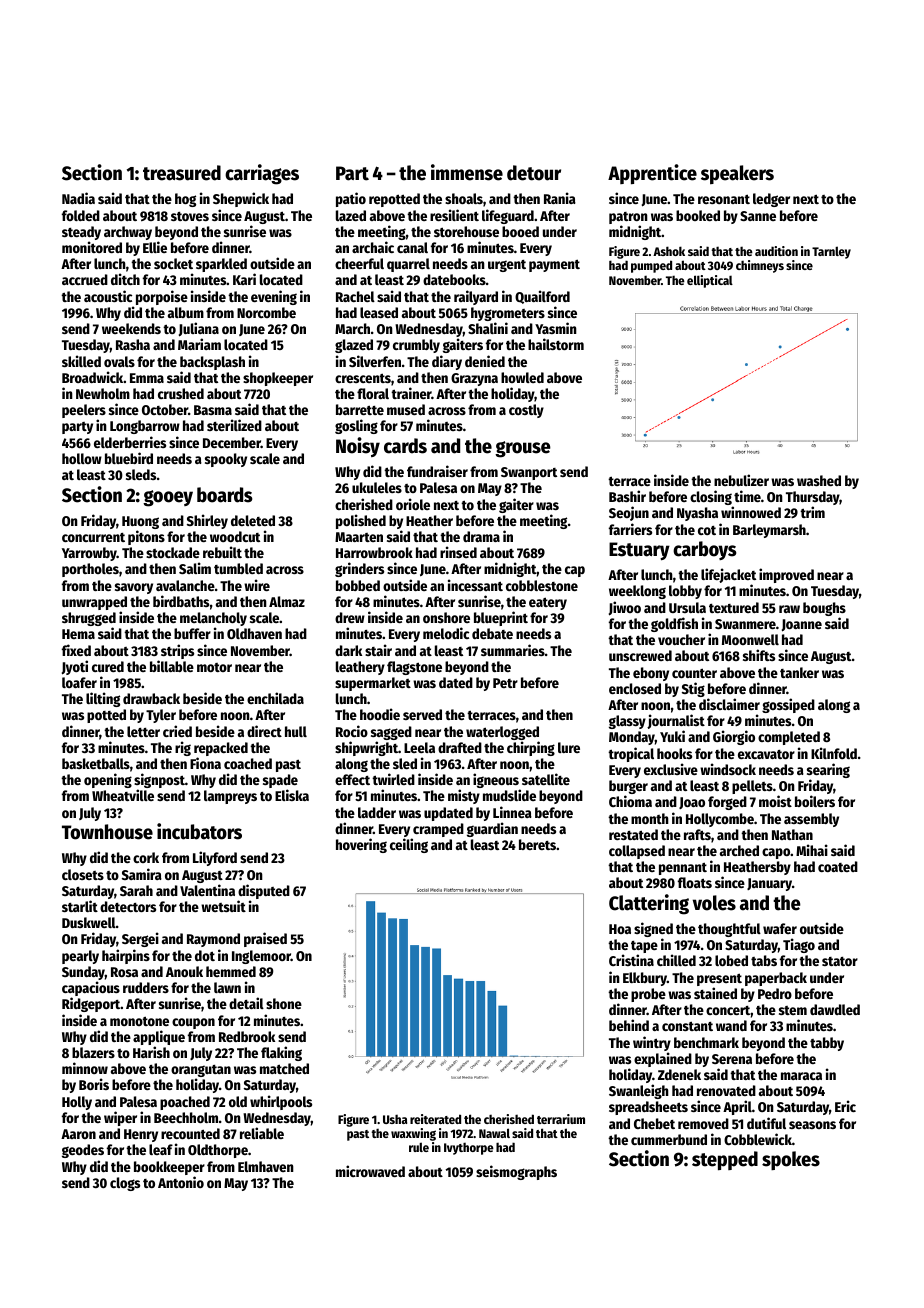 Image resolution: width=924 pixels, height=1308 pixels. What do you see at coordinates (831, 252) in the image?
I see `Tarnley` at bounding box center [831, 252].
